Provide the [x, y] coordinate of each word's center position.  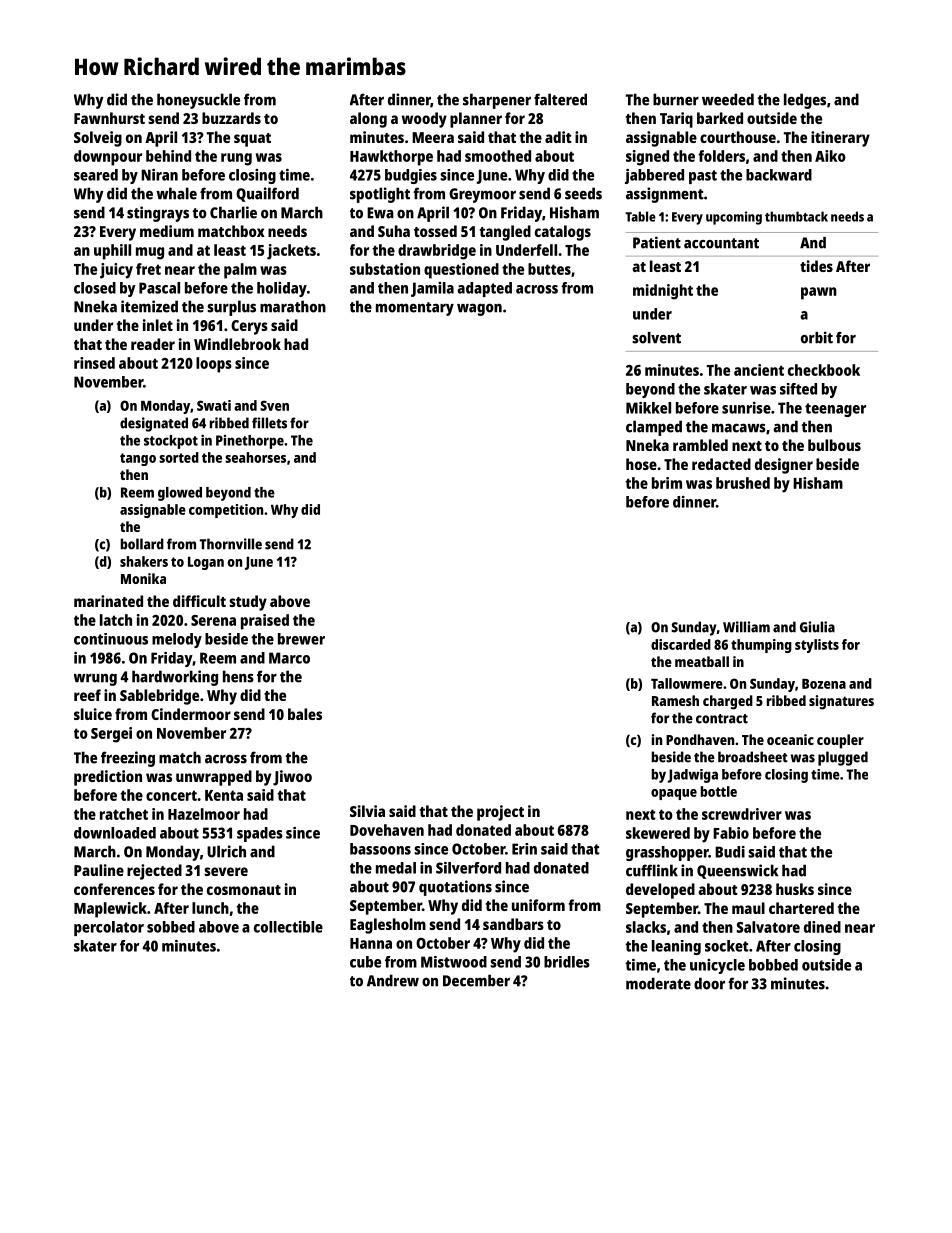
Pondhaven [700, 739]
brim [667, 483]
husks [795, 889]
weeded [728, 99]
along [368, 120]
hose [641, 464]
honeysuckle [198, 101]
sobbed [171, 927]
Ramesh [675, 700]
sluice [93, 714]
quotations [455, 888]
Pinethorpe [250, 442]
